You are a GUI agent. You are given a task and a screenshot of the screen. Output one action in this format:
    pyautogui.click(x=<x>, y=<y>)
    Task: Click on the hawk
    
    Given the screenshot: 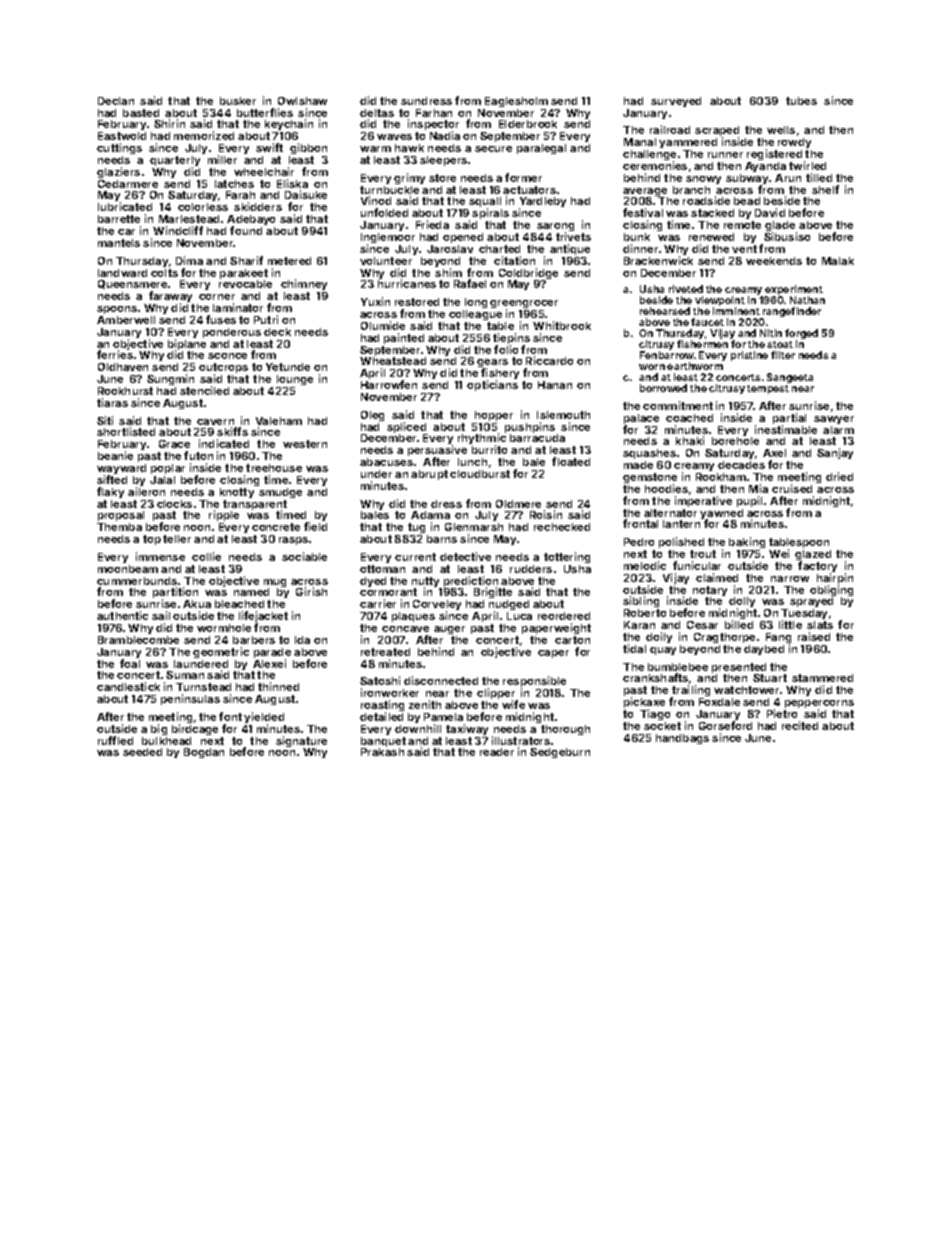 What is the action you would take?
    pyautogui.click(x=409, y=148)
